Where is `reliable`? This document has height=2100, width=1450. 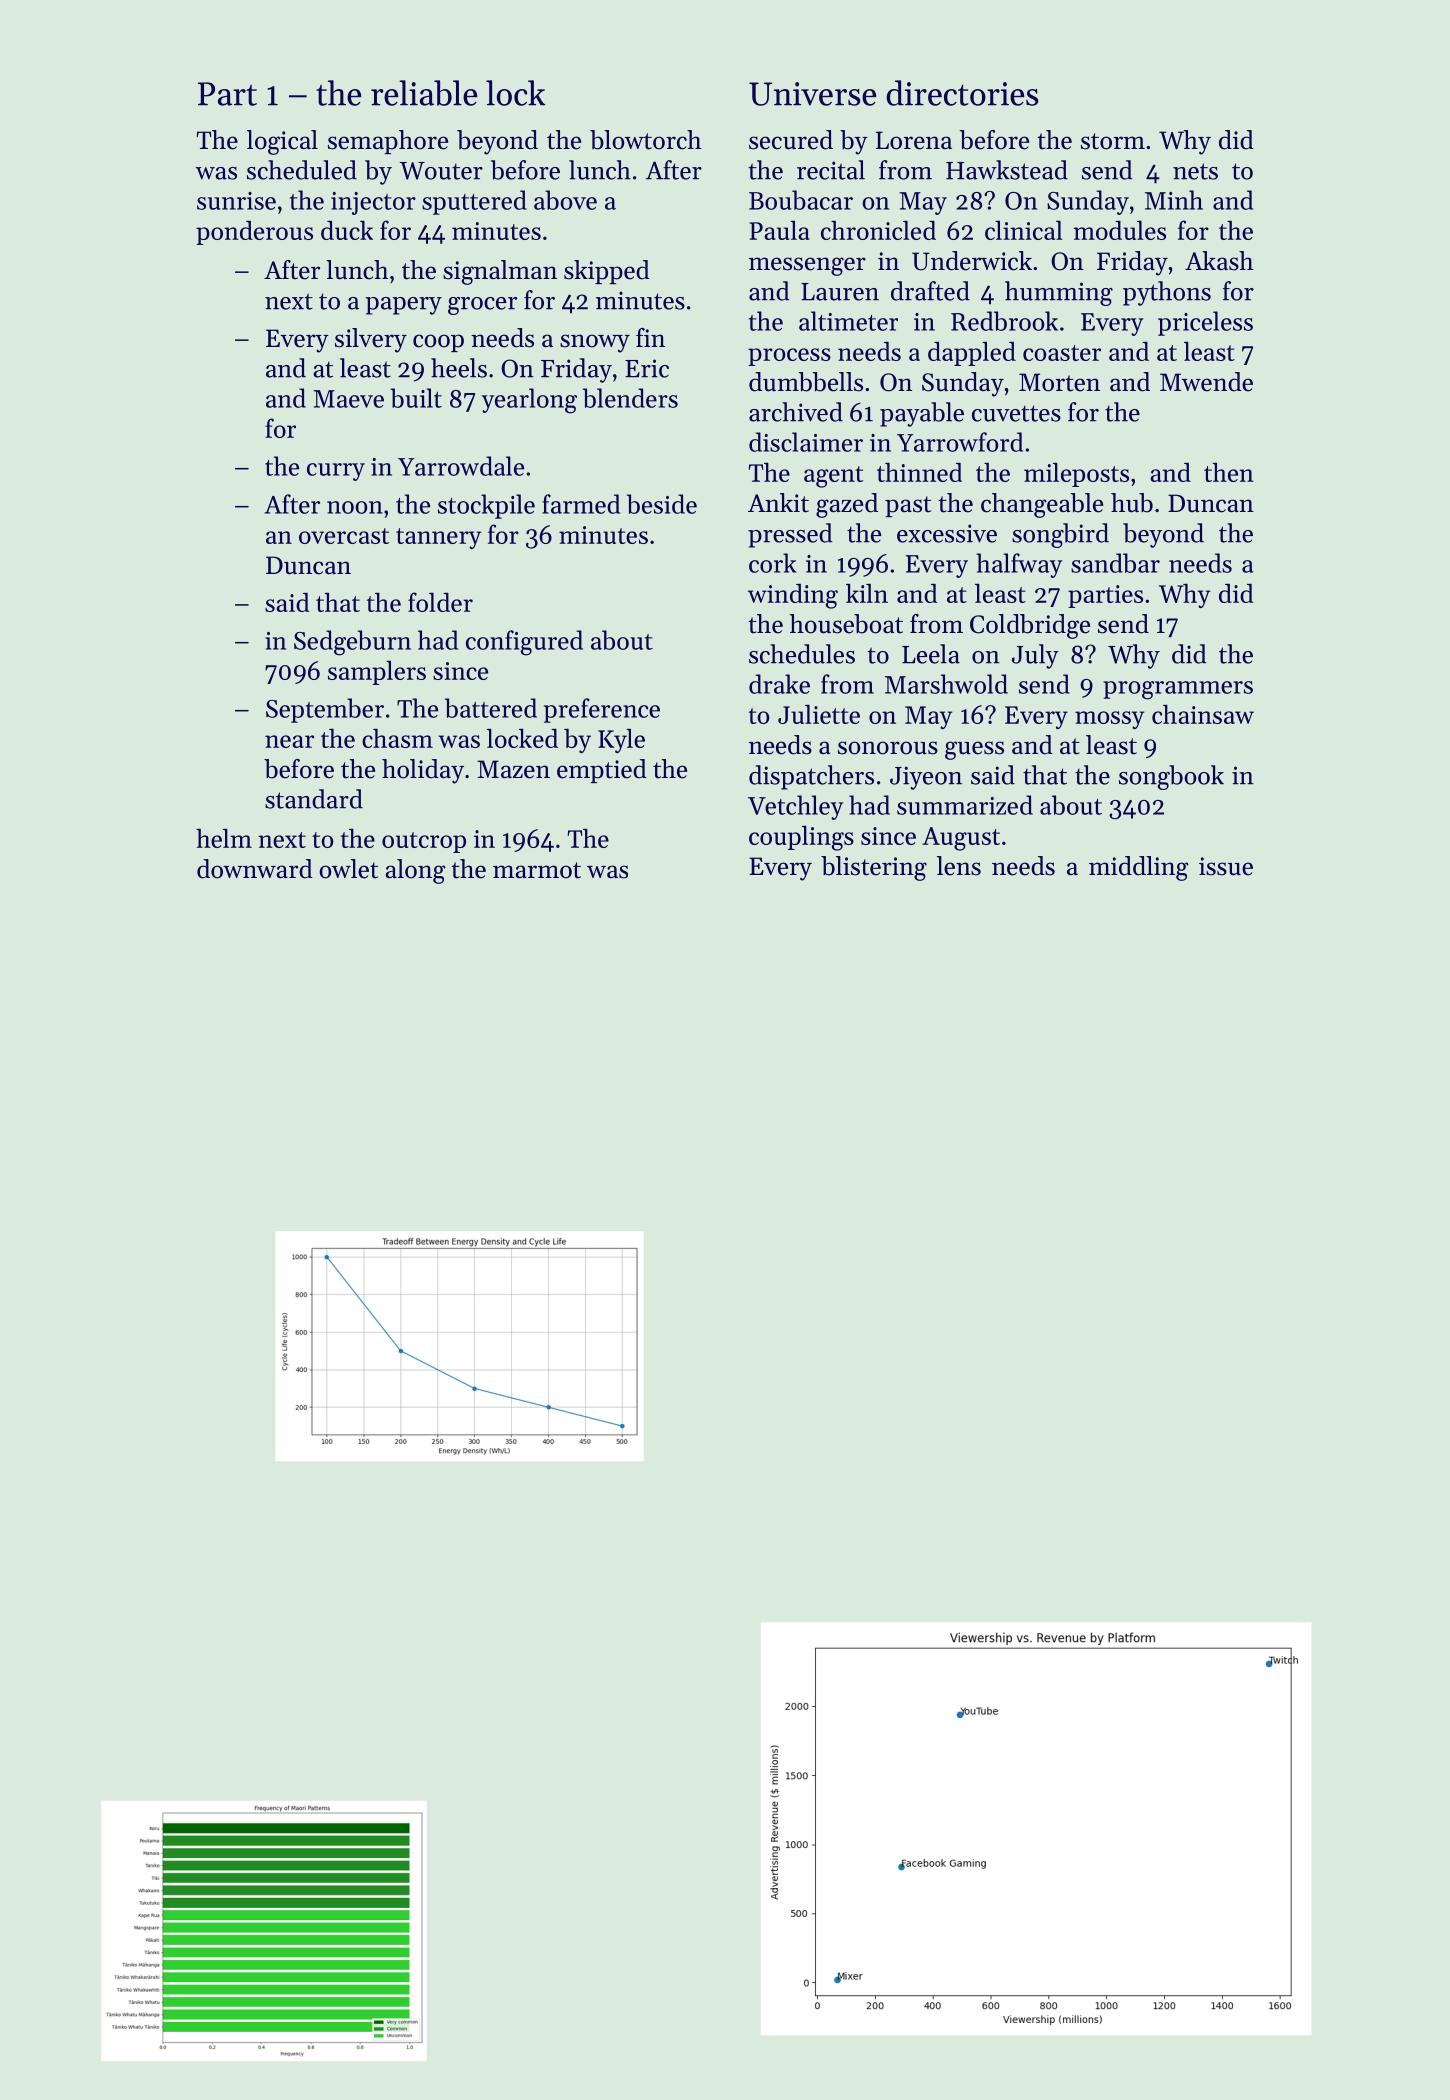
reliable is located at coordinates (424, 93).
